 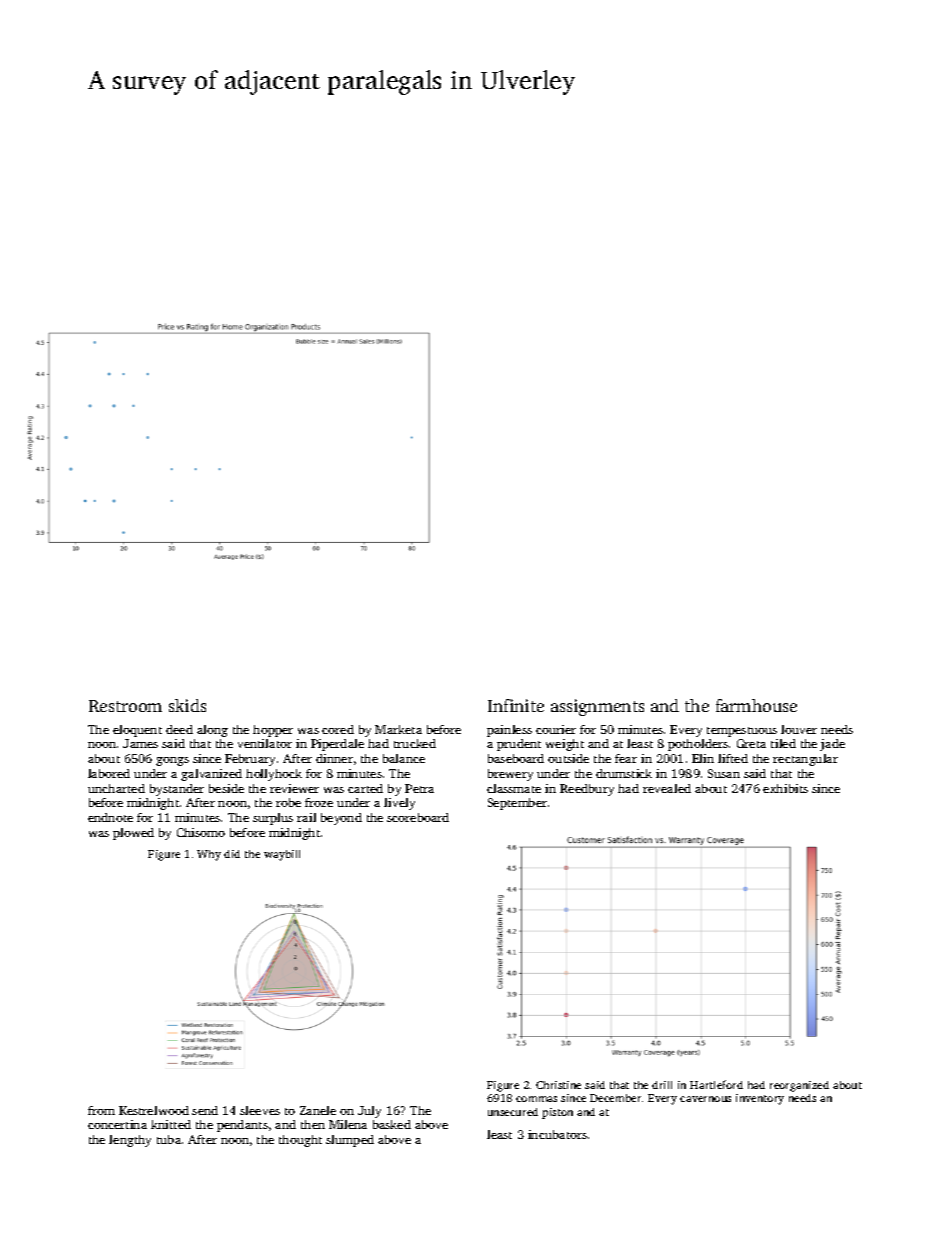 What do you see at coordinates (282, 855) in the screenshot?
I see `waybill` at bounding box center [282, 855].
